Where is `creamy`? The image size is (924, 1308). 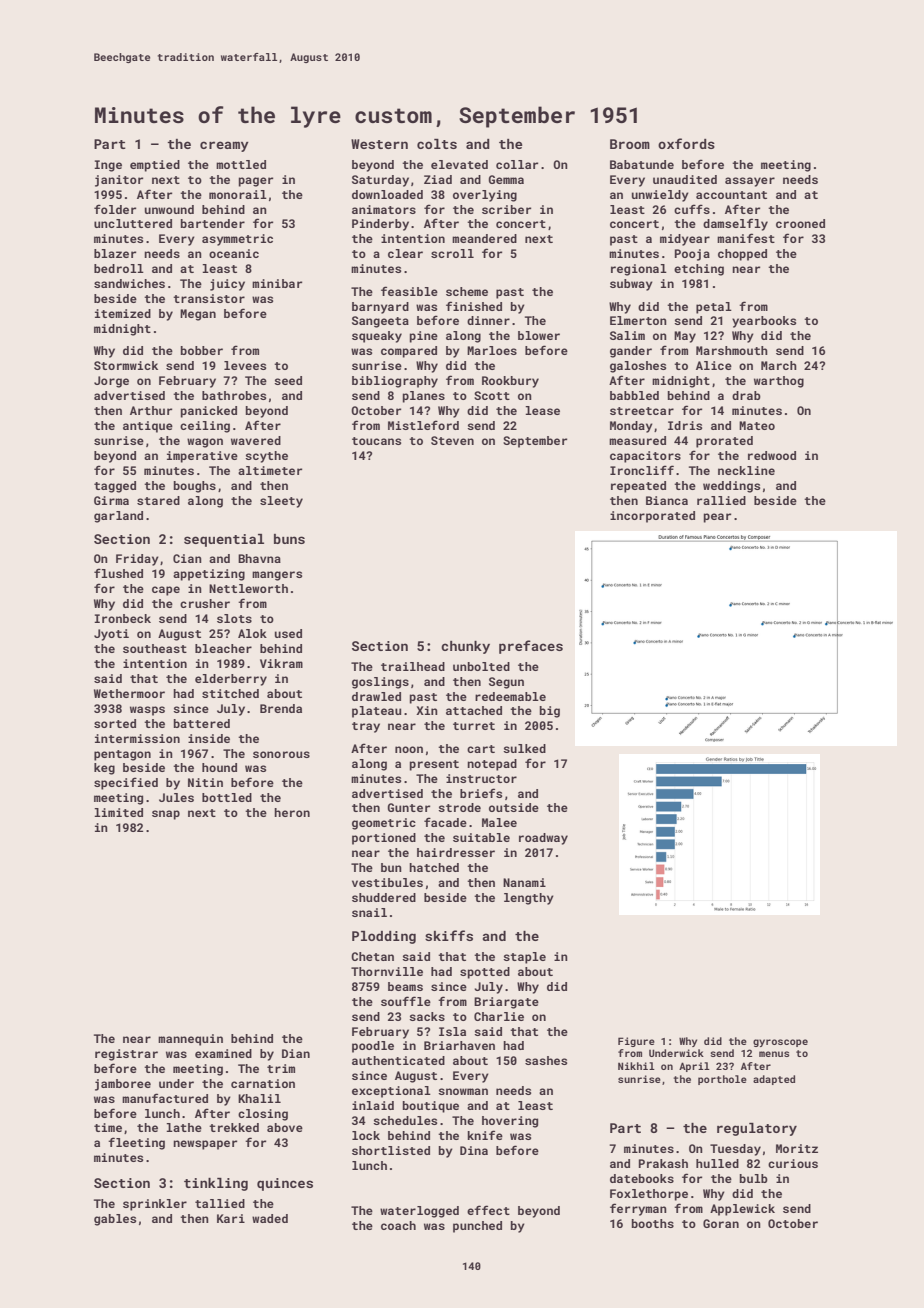 creamy is located at coordinates (224, 146).
